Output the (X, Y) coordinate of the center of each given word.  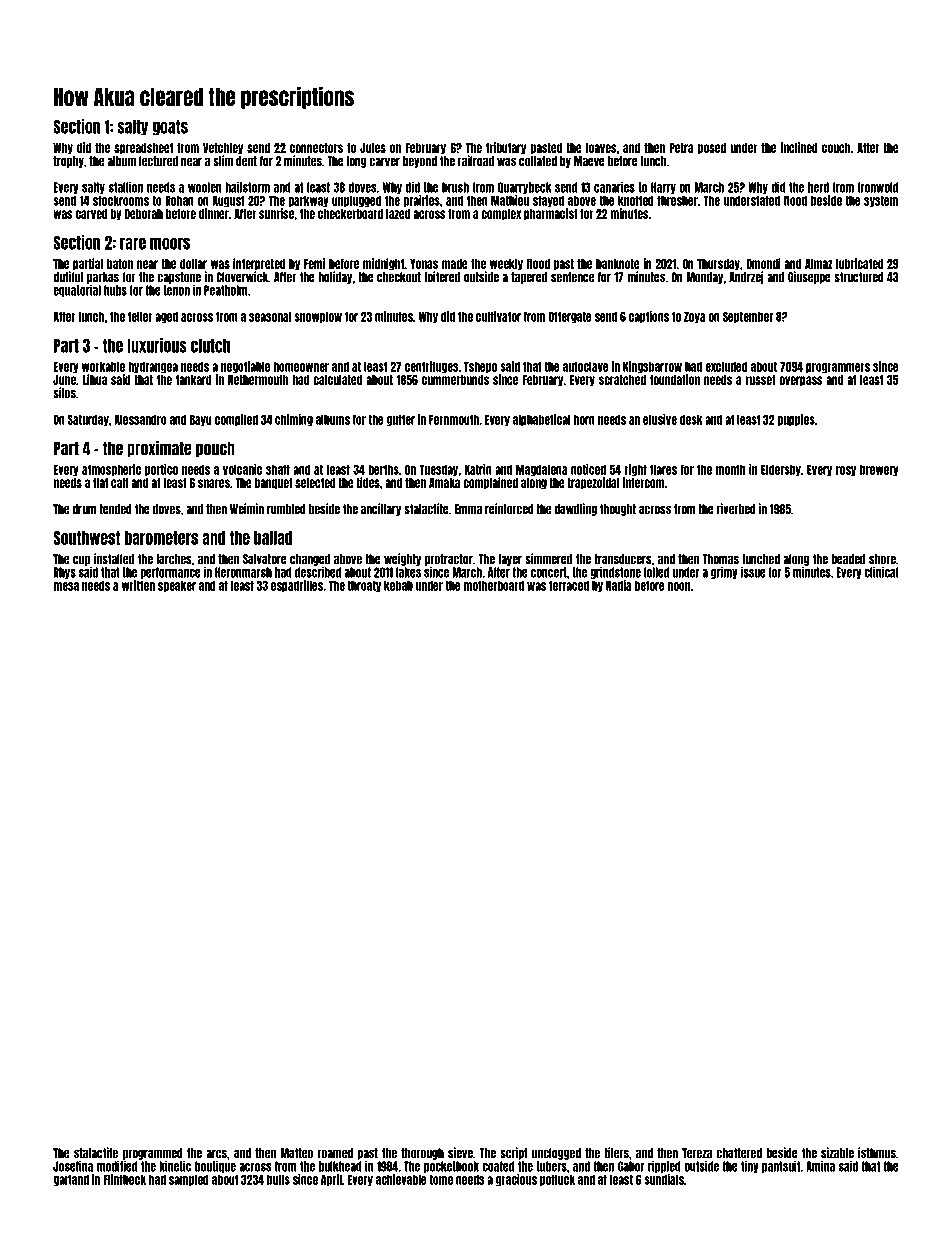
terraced (569, 585)
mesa (66, 586)
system (881, 201)
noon (679, 586)
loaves (601, 148)
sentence (572, 277)
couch (836, 148)
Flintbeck (124, 1179)
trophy (68, 162)
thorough (422, 1154)
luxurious (157, 345)
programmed (153, 1154)
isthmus (877, 1153)
